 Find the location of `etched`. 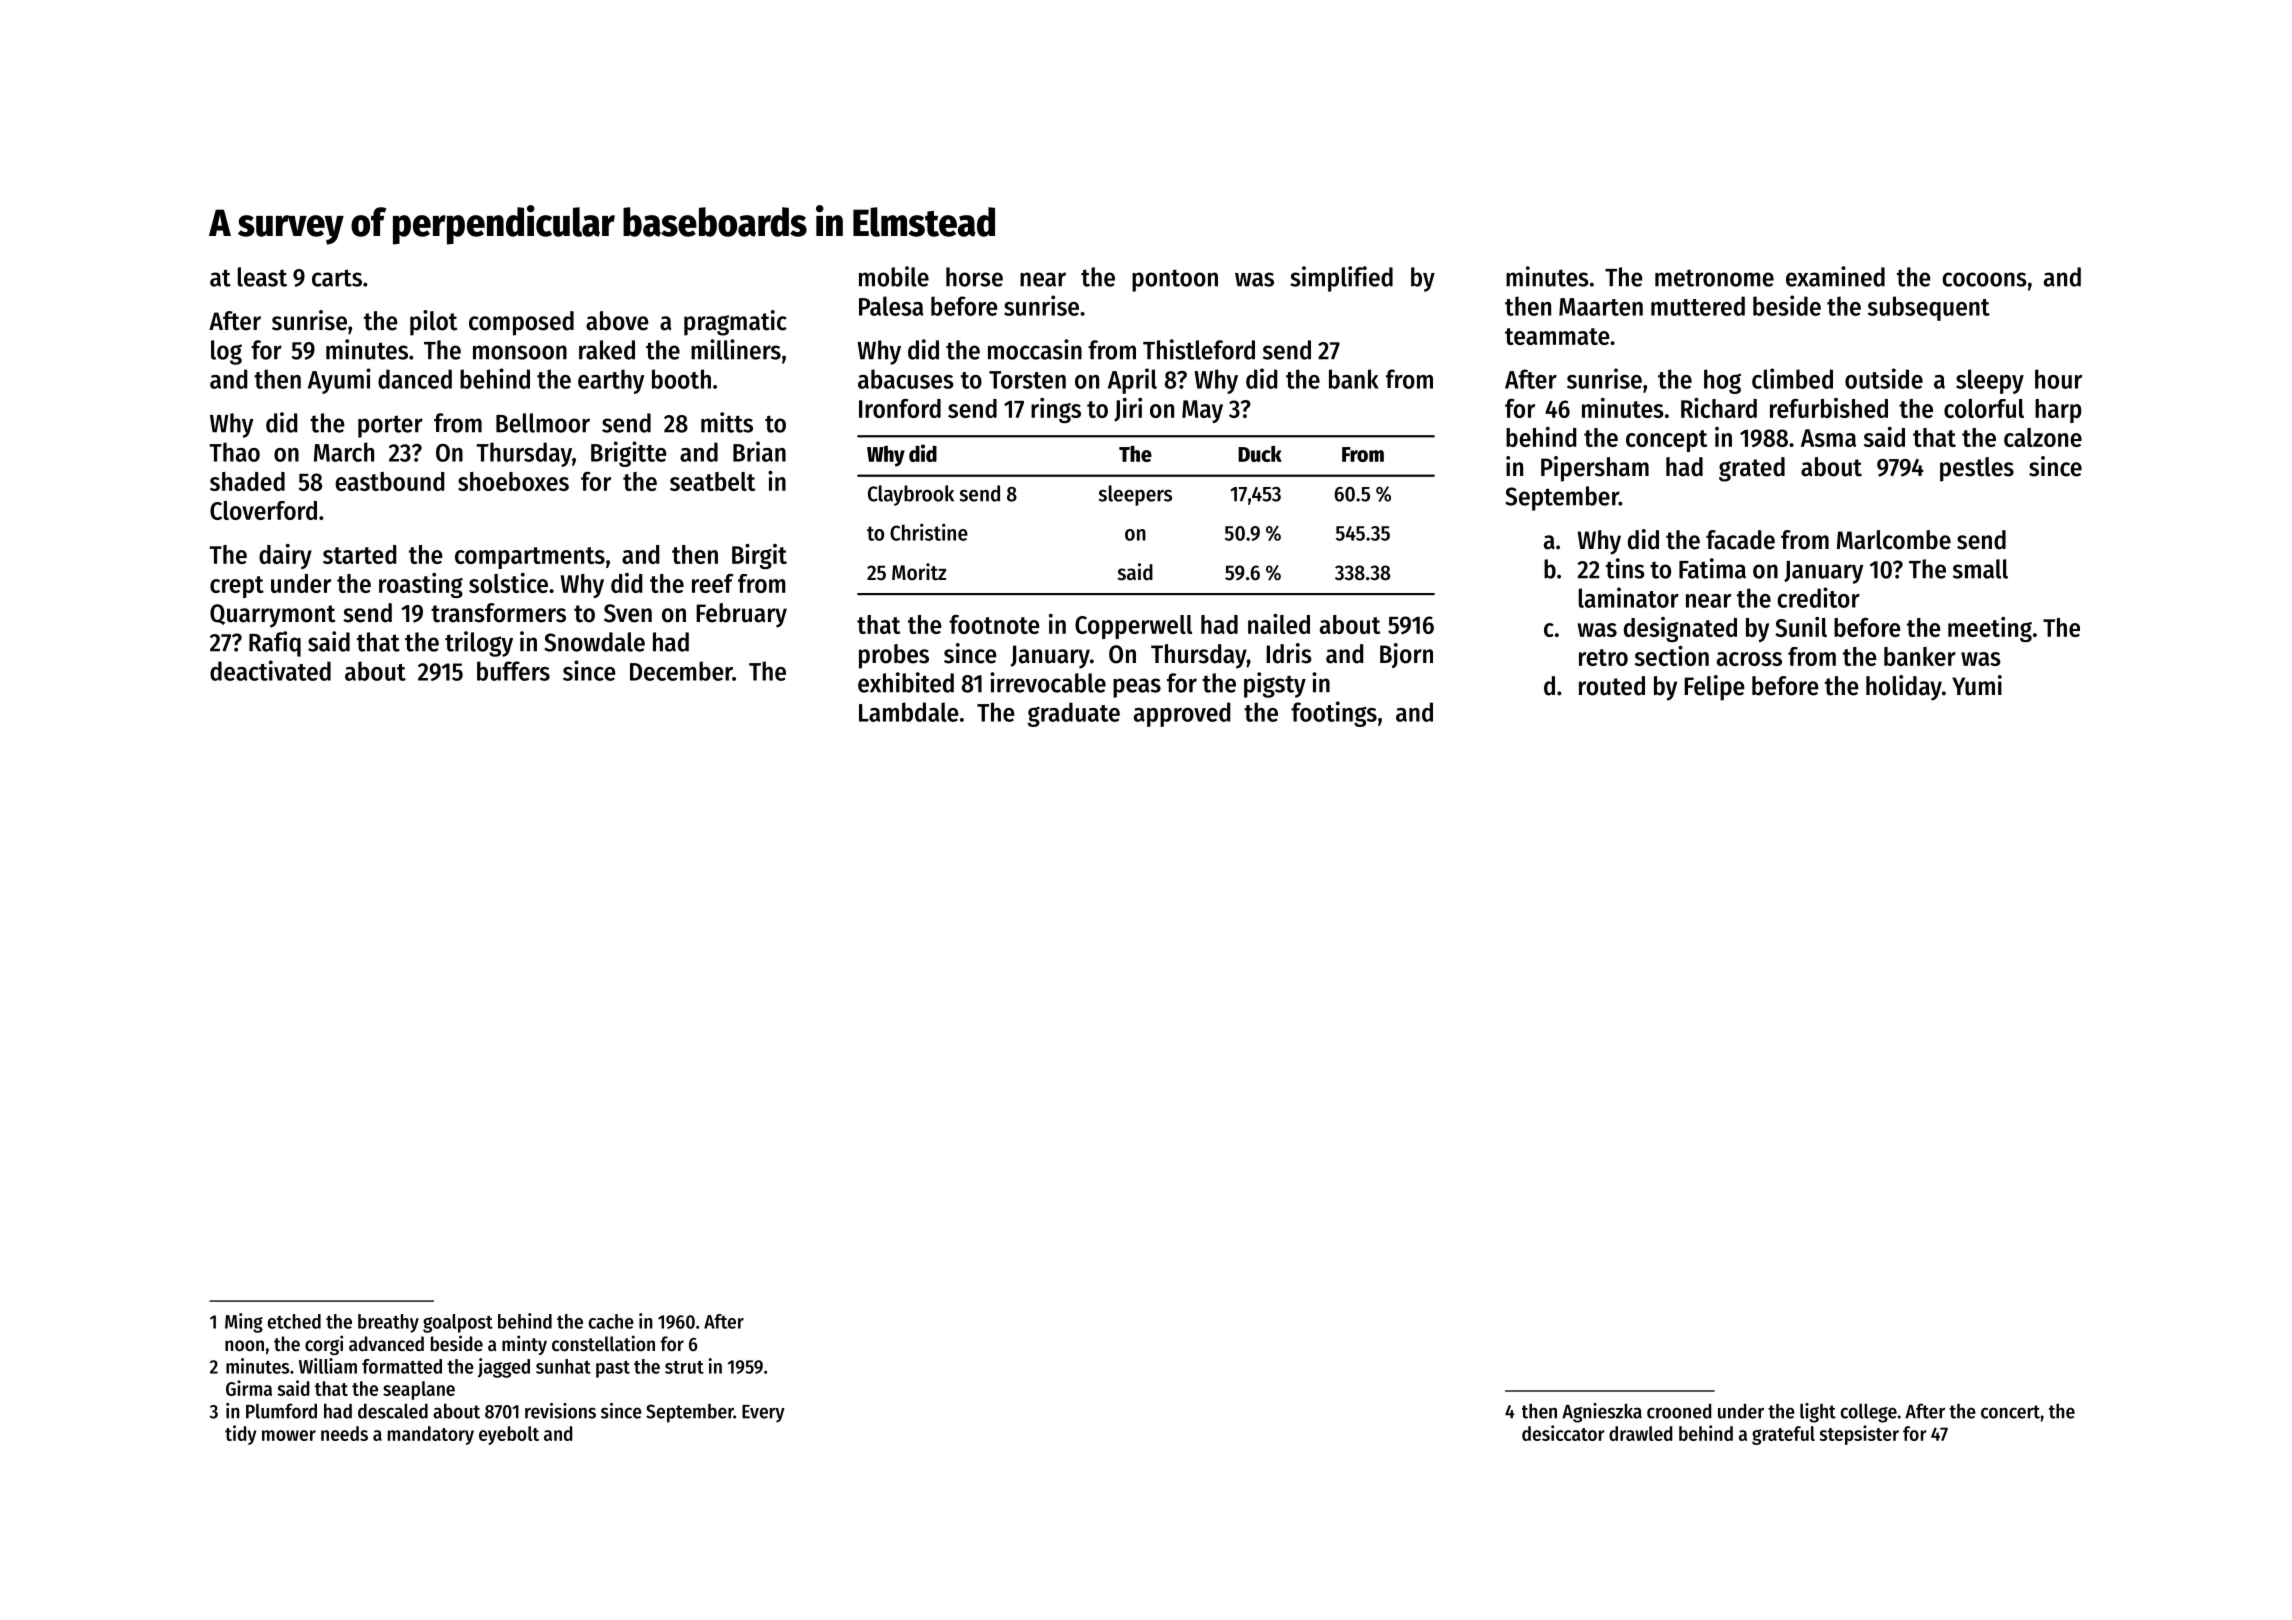

etched is located at coordinates (294, 1321).
